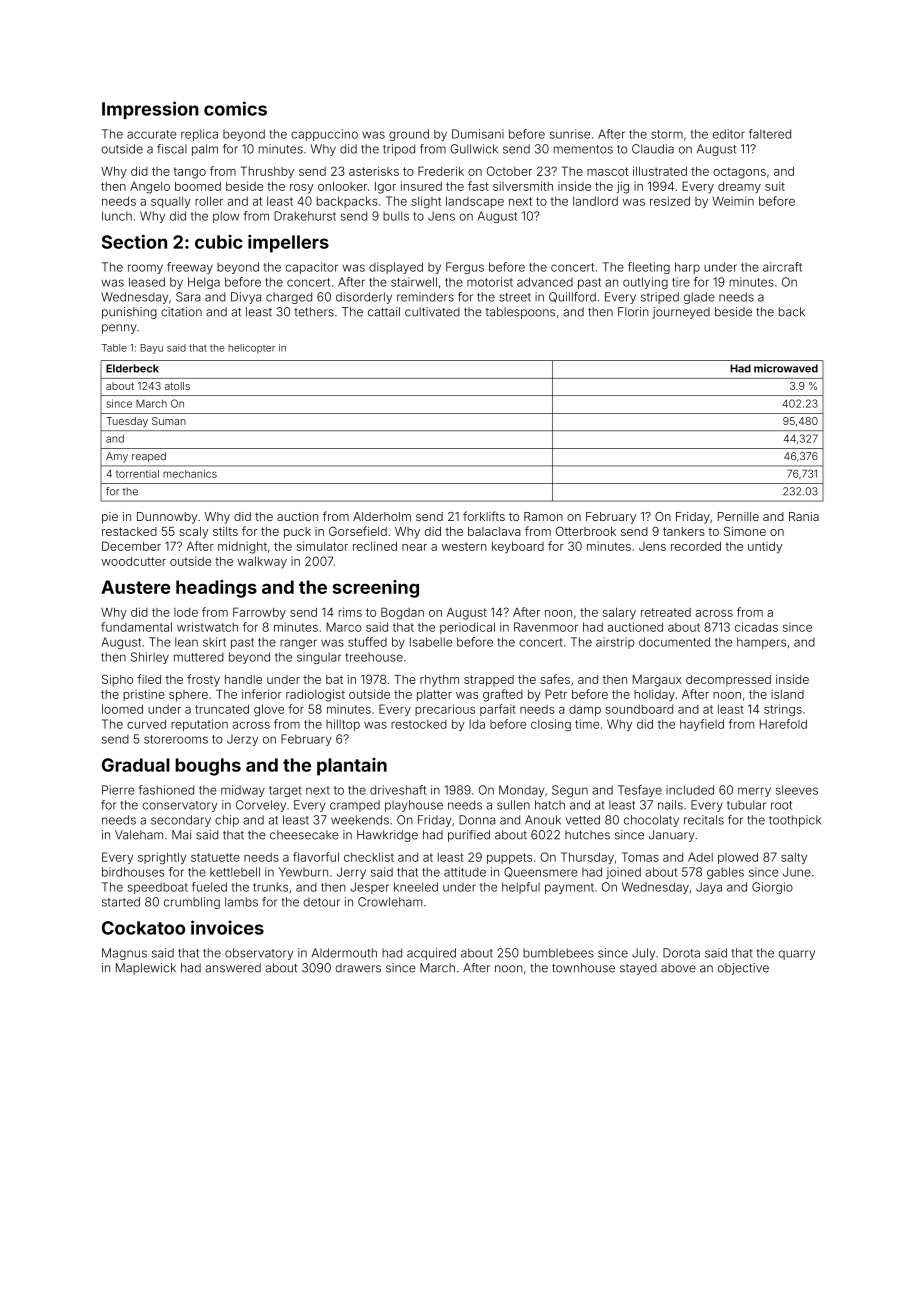 The image size is (924, 1308). What do you see at coordinates (146, 969) in the screenshot?
I see `Maplewick` at bounding box center [146, 969].
